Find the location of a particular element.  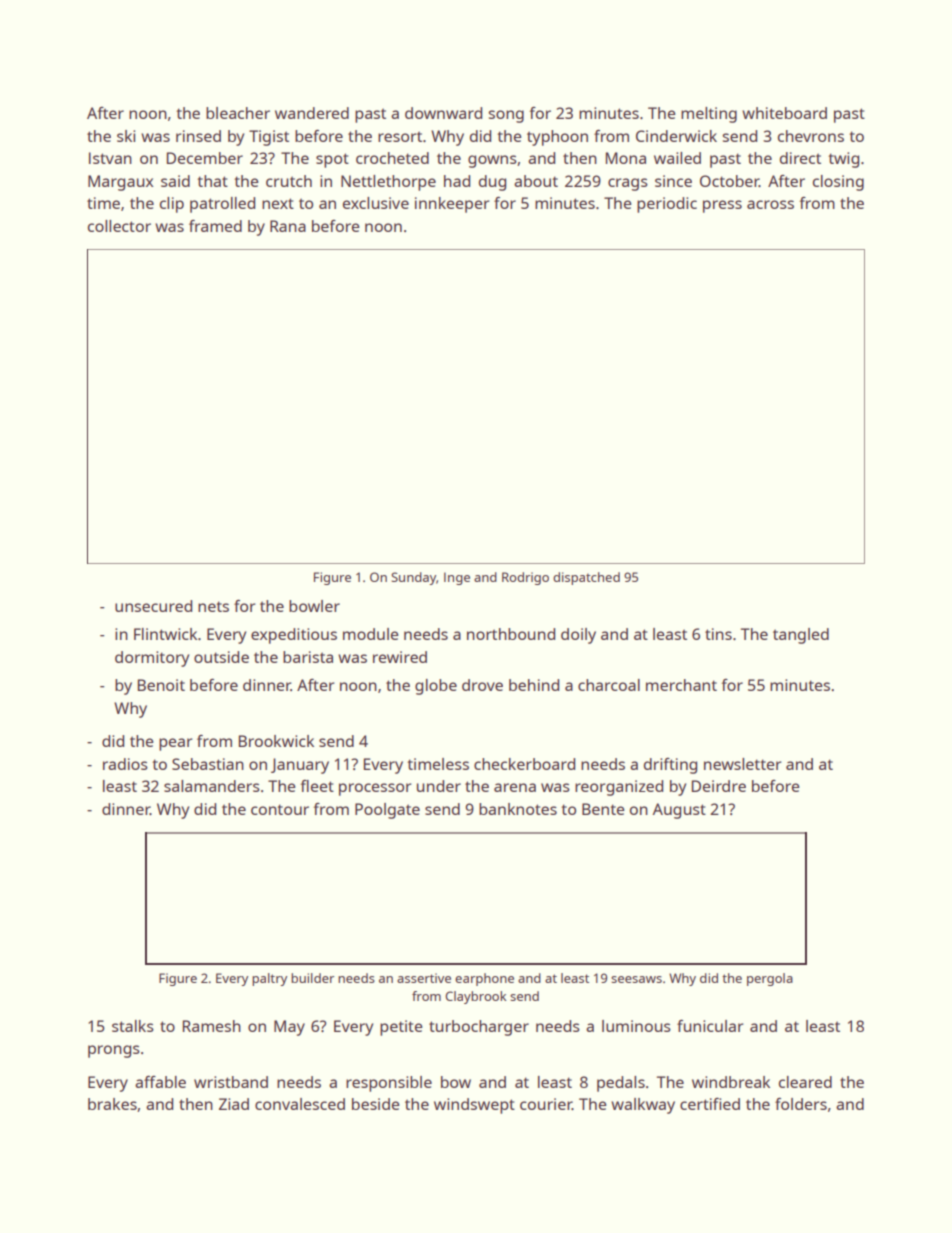

downward is located at coordinates (443, 113).
